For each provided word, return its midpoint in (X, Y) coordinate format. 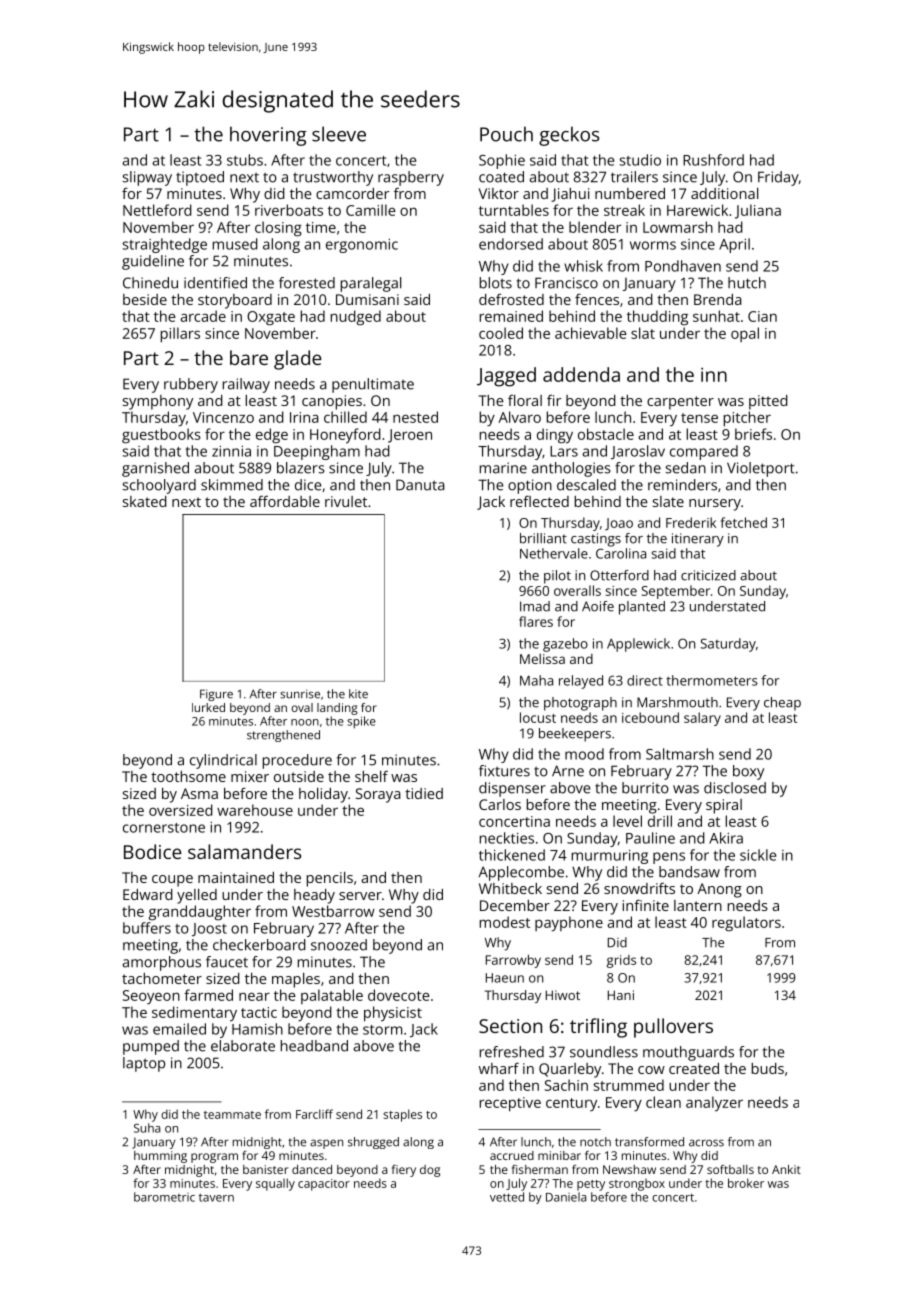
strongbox (637, 1185)
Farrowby (513, 961)
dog (430, 1171)
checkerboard (259, 945)
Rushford (713, 160)
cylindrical (223, 761)
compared (704, 452)
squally (275, 1184)
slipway (147, 178)
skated (145, 501)
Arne (568, 771)
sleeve (339, 134)
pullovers (673, 1028)
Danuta (420, 485)
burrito (645, 788)
